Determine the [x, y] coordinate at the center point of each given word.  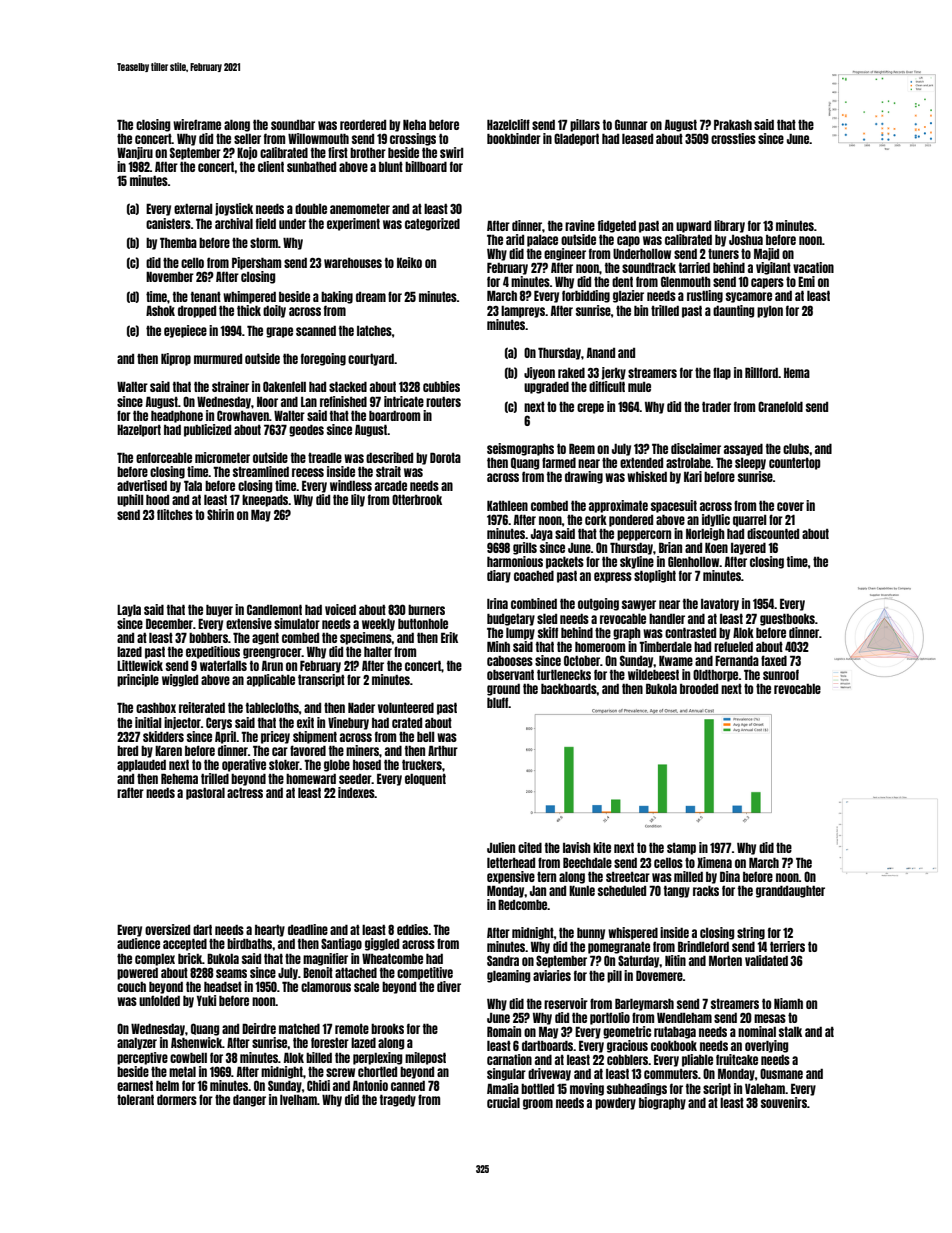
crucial [503, 1102]
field [266, 223]
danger [249, 1101]
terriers [787, 946]
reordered [363, 125]
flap [722, 373]
